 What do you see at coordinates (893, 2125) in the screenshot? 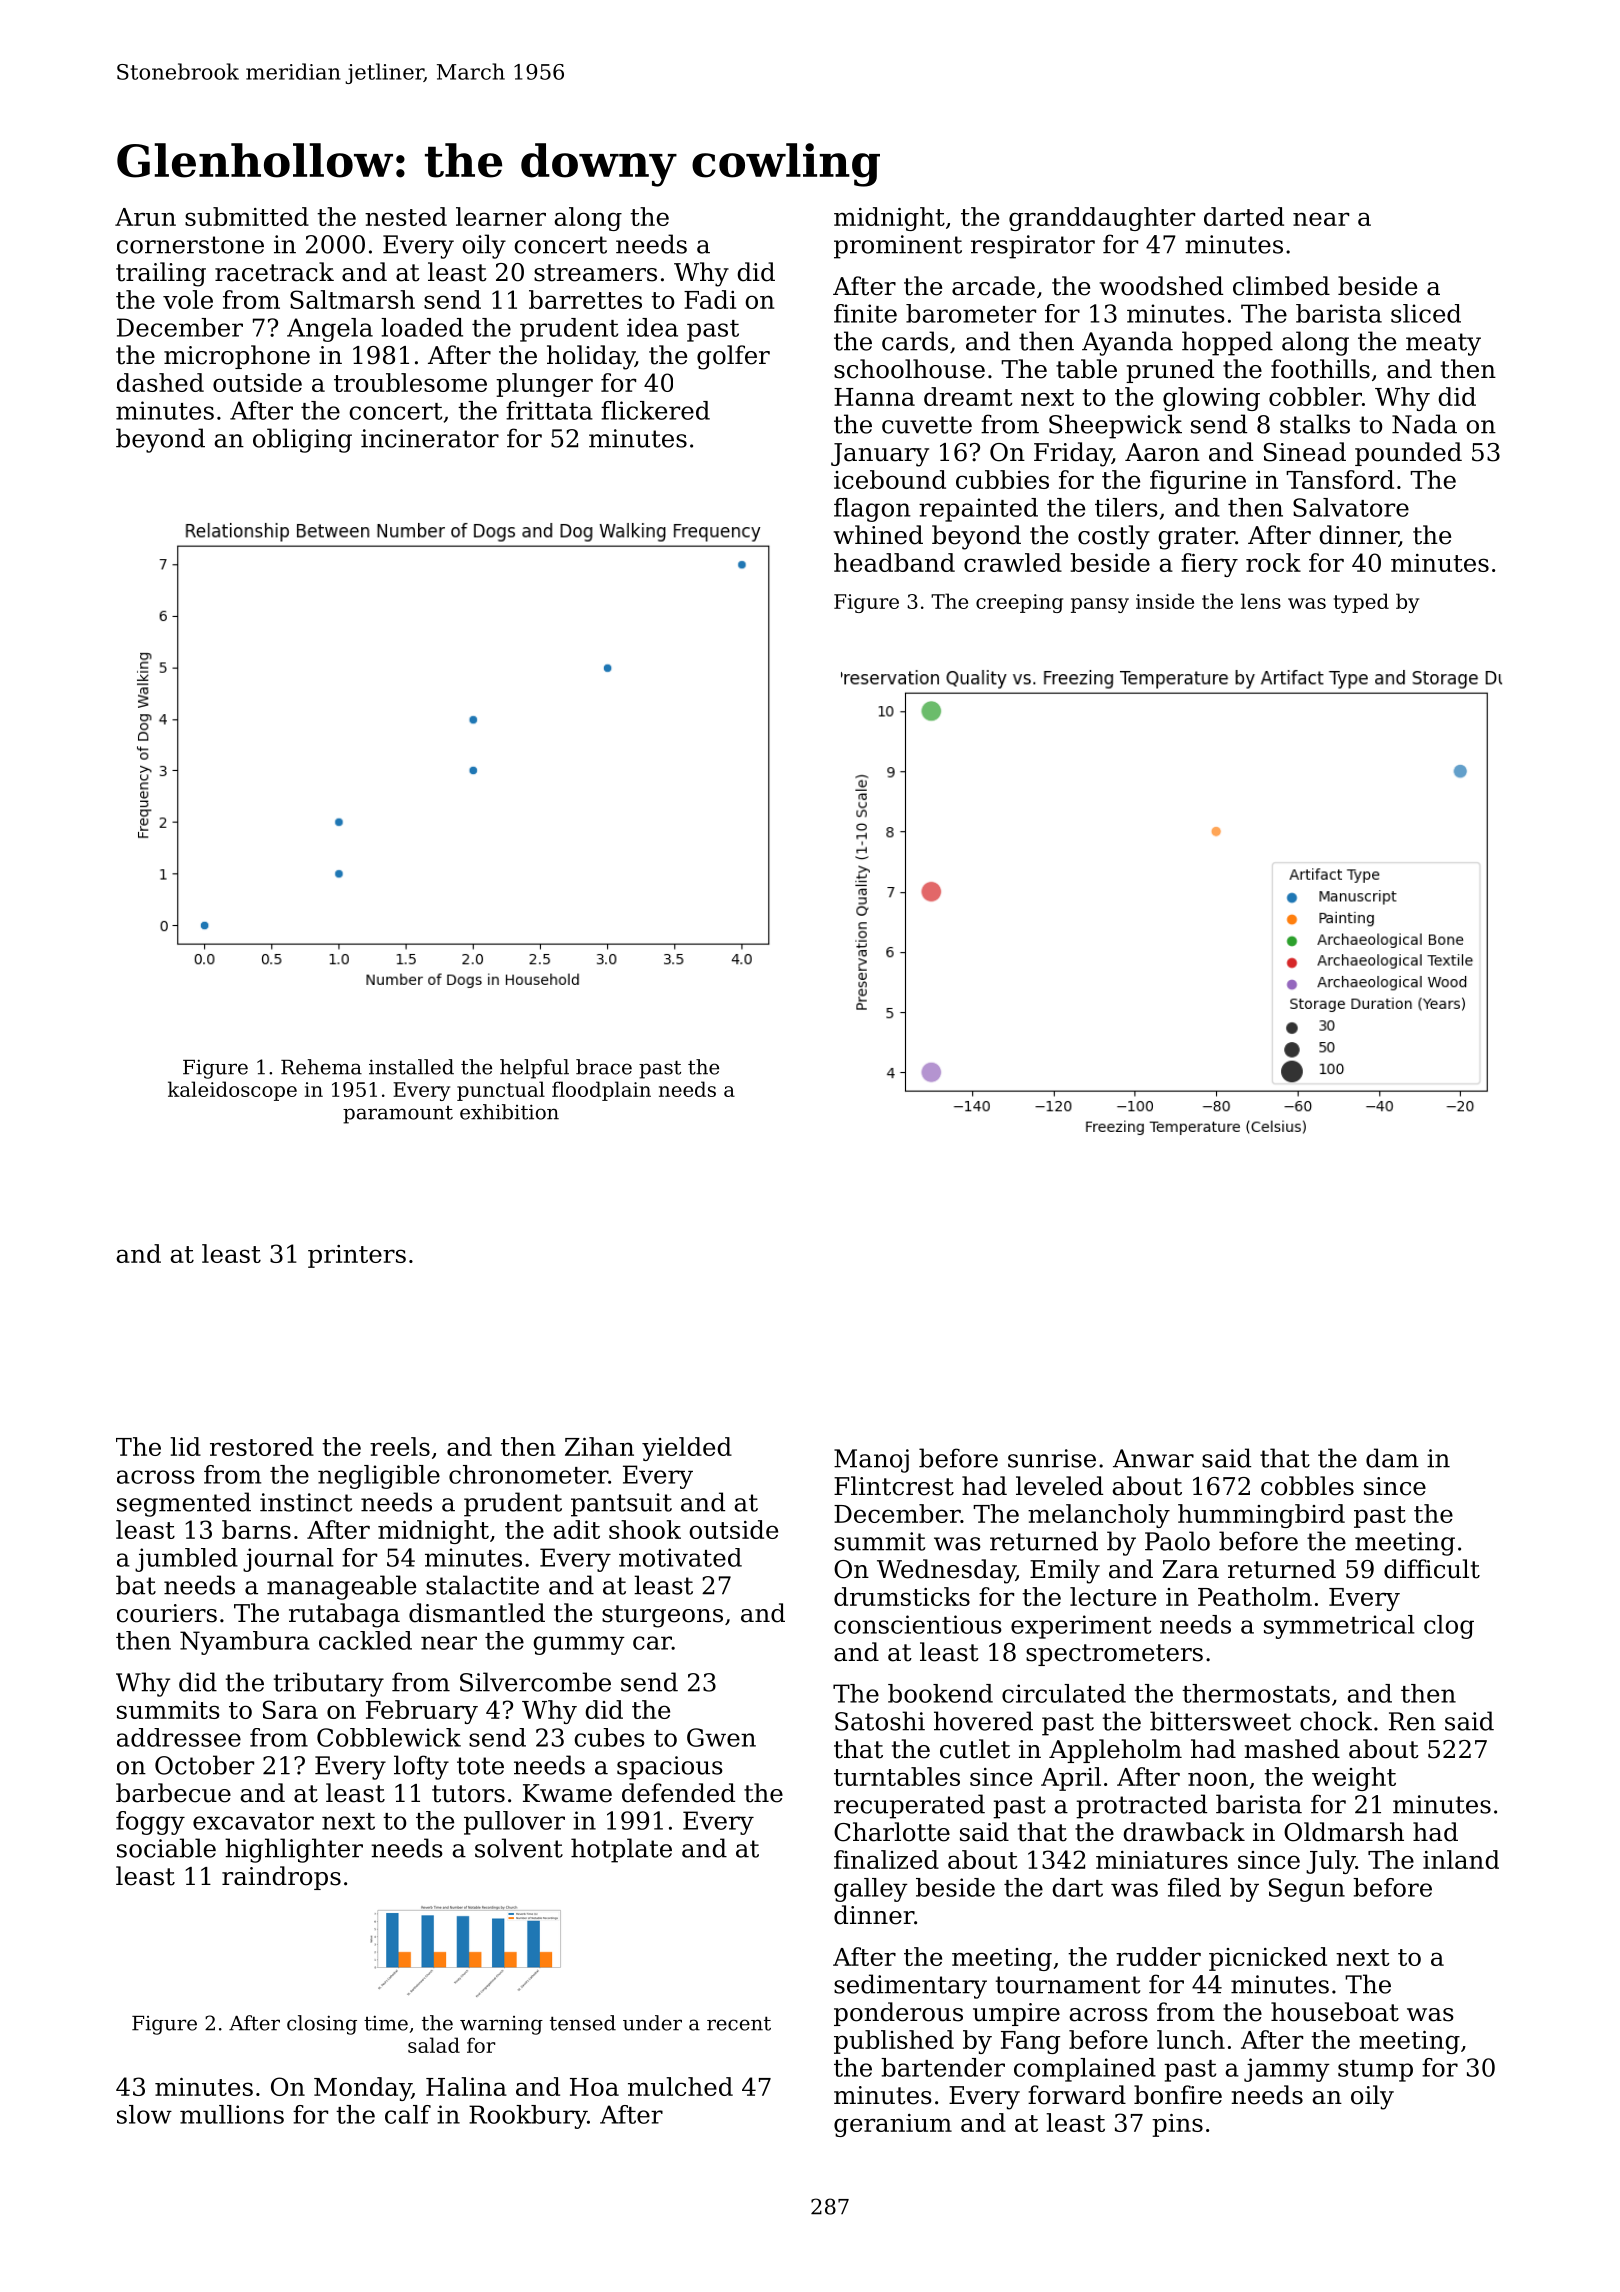
I see `geranium` at bounding box center [893, 2125].
